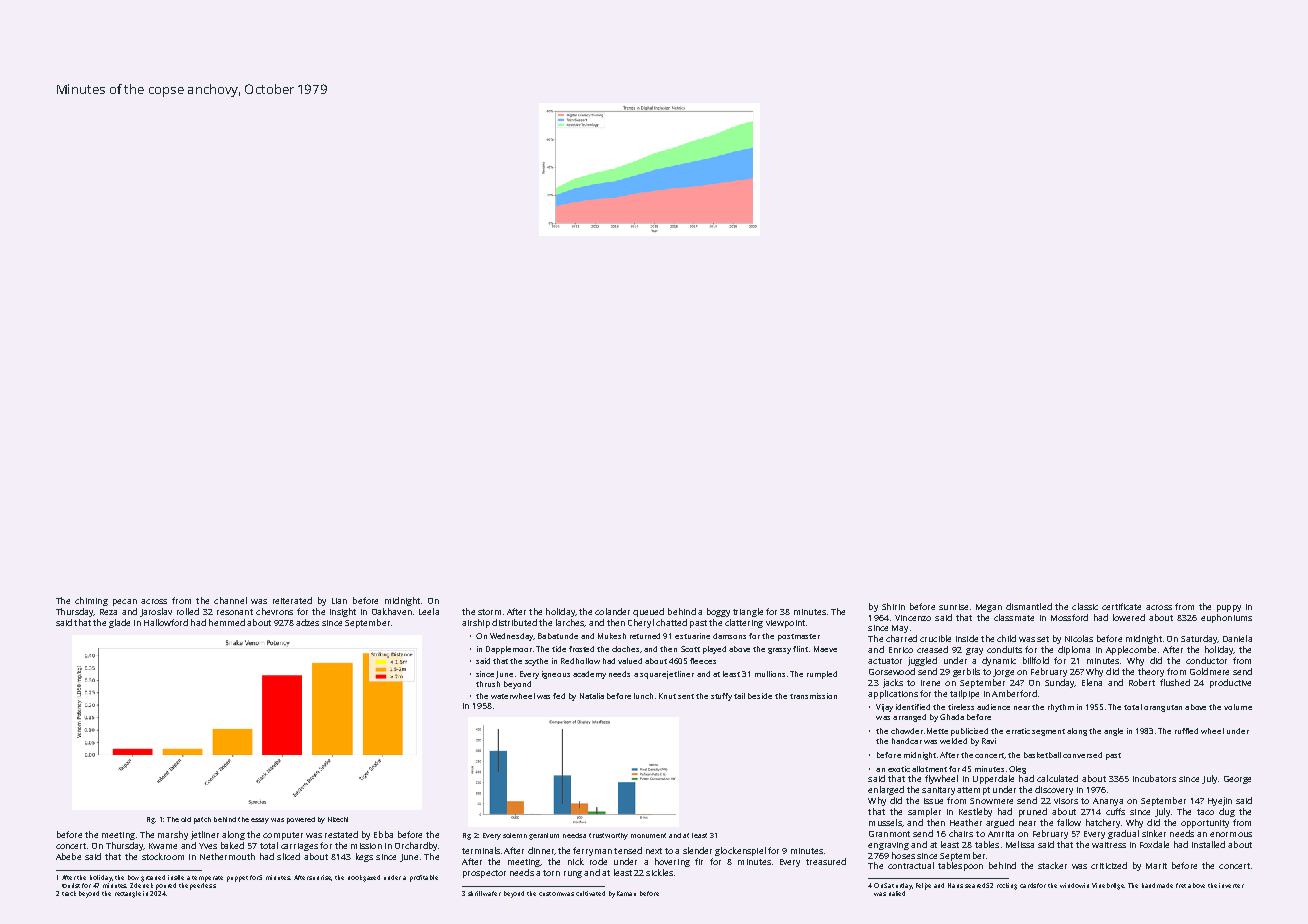 The image size is (1308, 924). What do you see at coordinates (612, 611) in the screenshot?
I see `colander` at bounding box center [612, 611].
